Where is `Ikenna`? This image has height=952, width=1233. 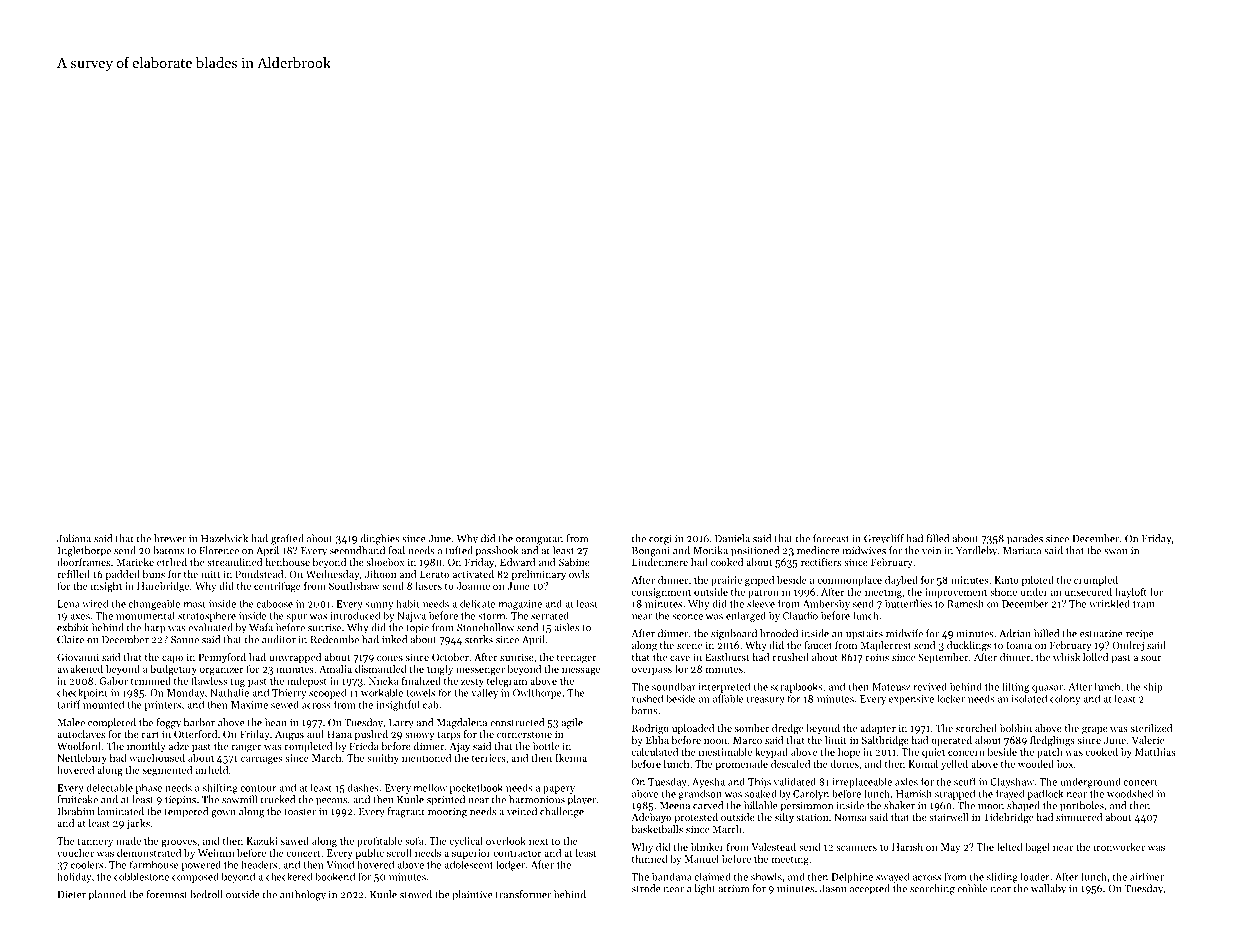 Ikenna is located at coordinates (571, 758).
